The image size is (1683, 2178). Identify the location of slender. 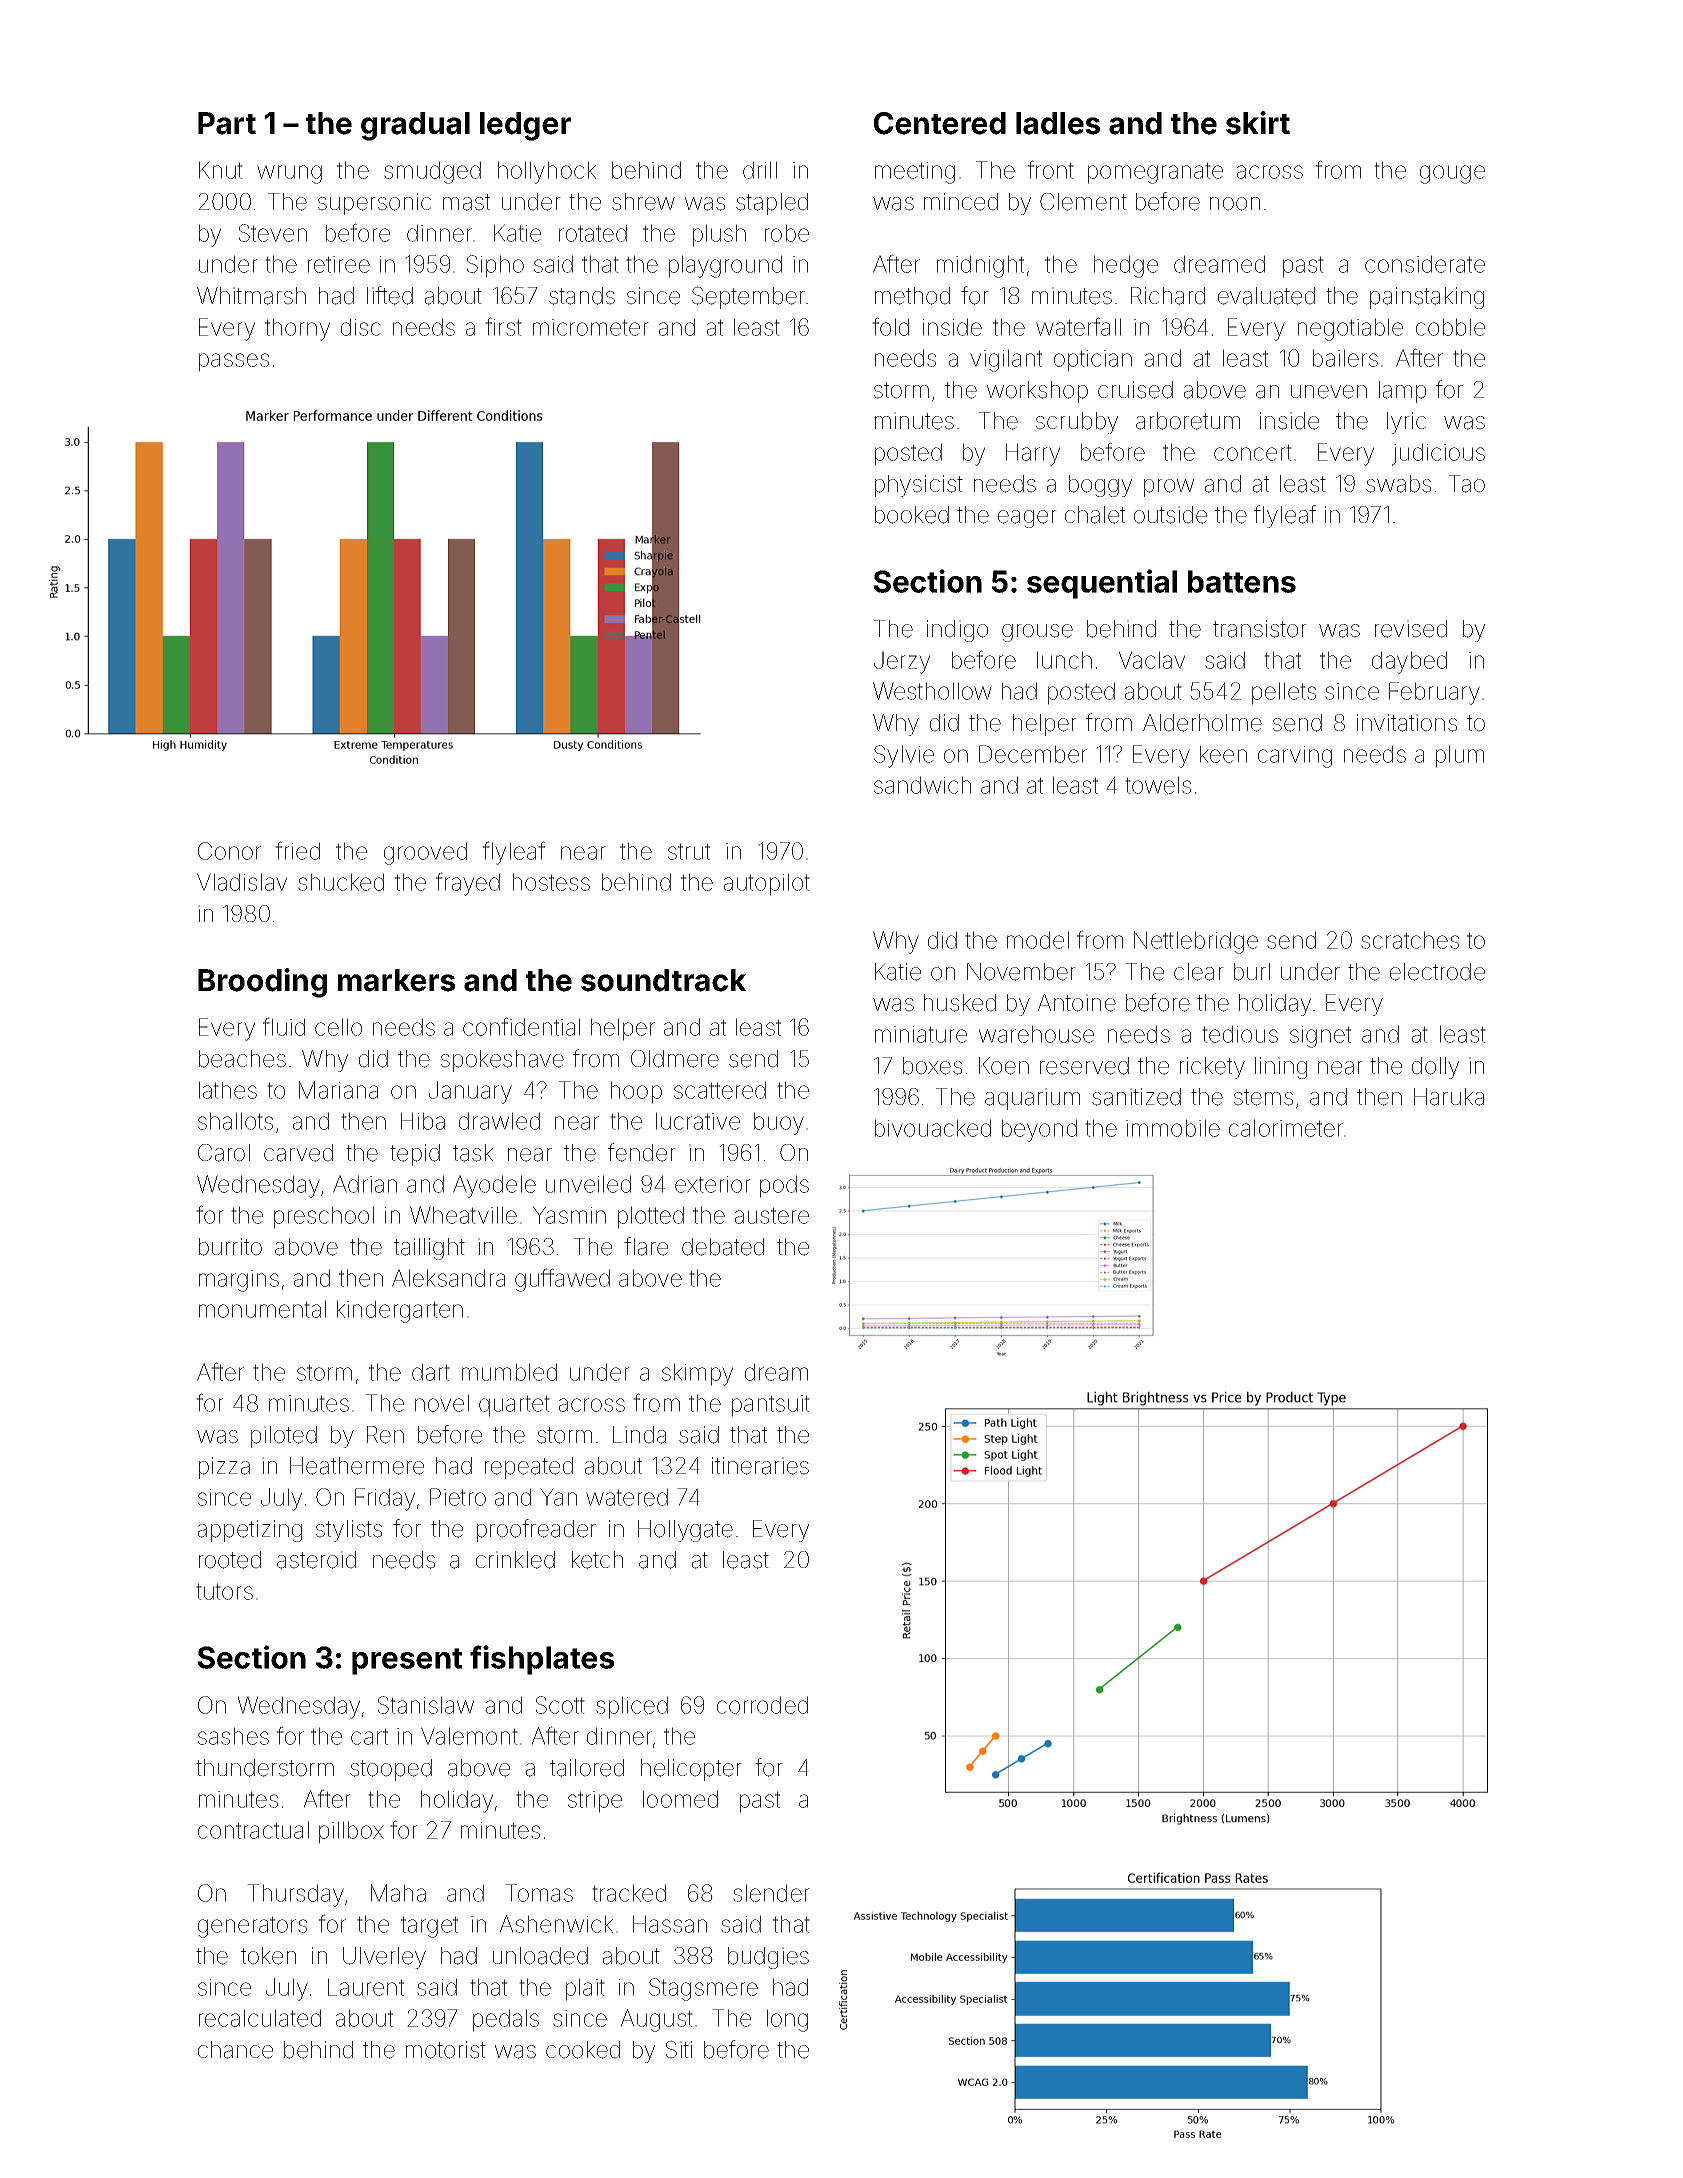
(771, 1893).
